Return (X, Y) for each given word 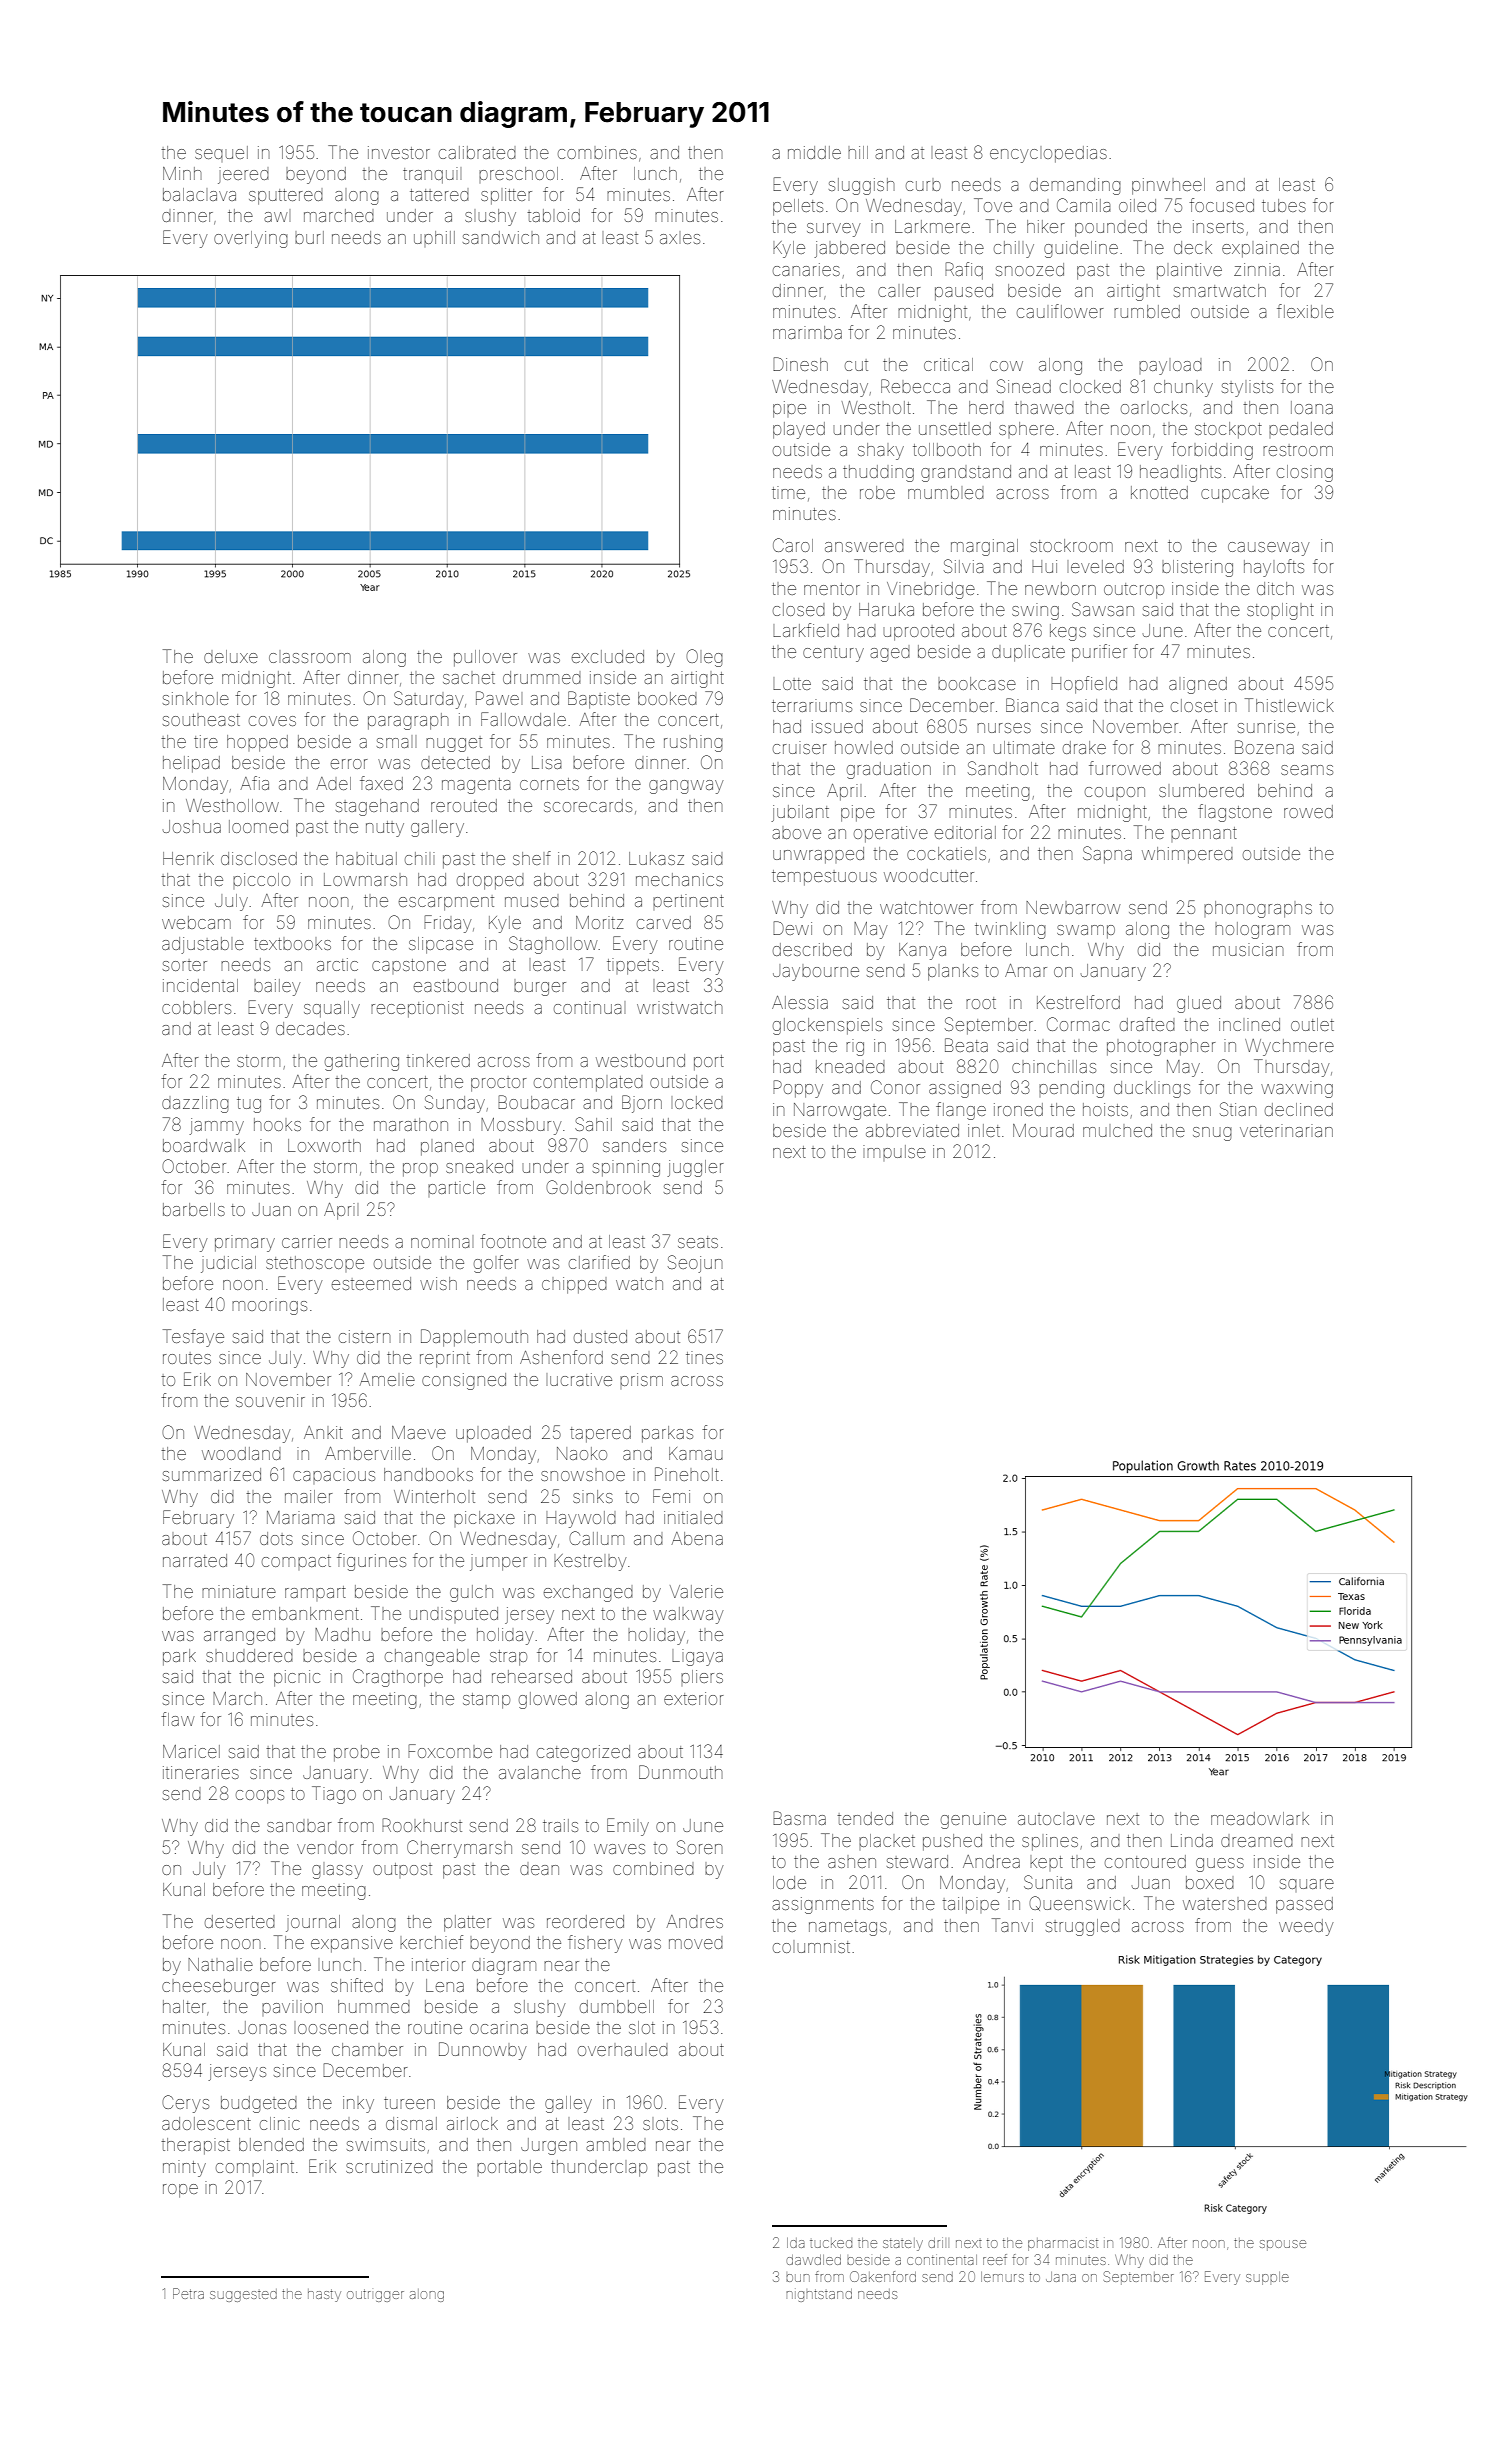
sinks (593, 1496)
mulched (1117, 1130)
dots (276, 1538)
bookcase (977, 683)
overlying (251, 239)
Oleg (704, 658)
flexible (1305, 311)
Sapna (1107, 855)
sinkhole (196, 698)
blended (271, 2144)
